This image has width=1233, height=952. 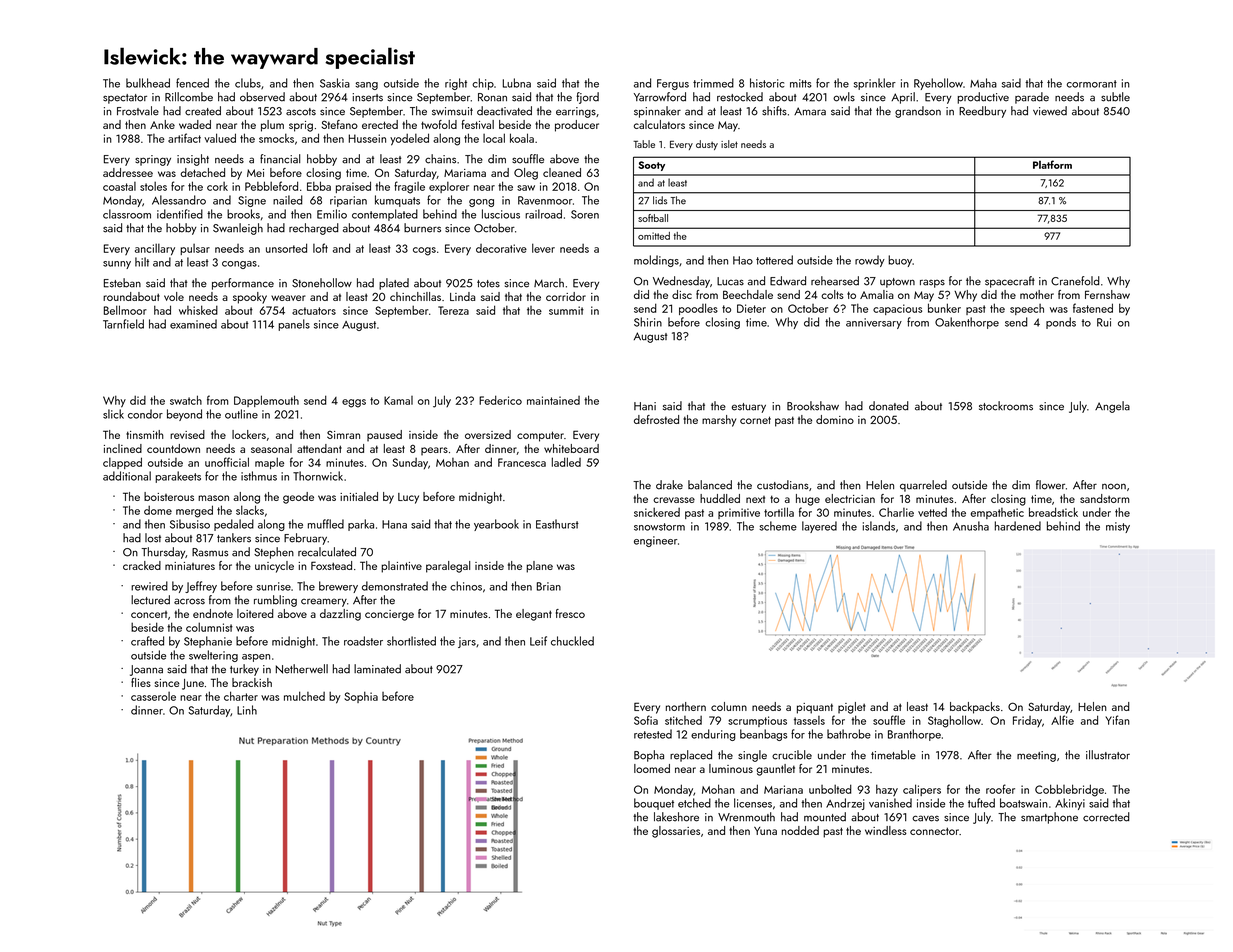 I want to click on Lubna, so click(x=517, y=83).
